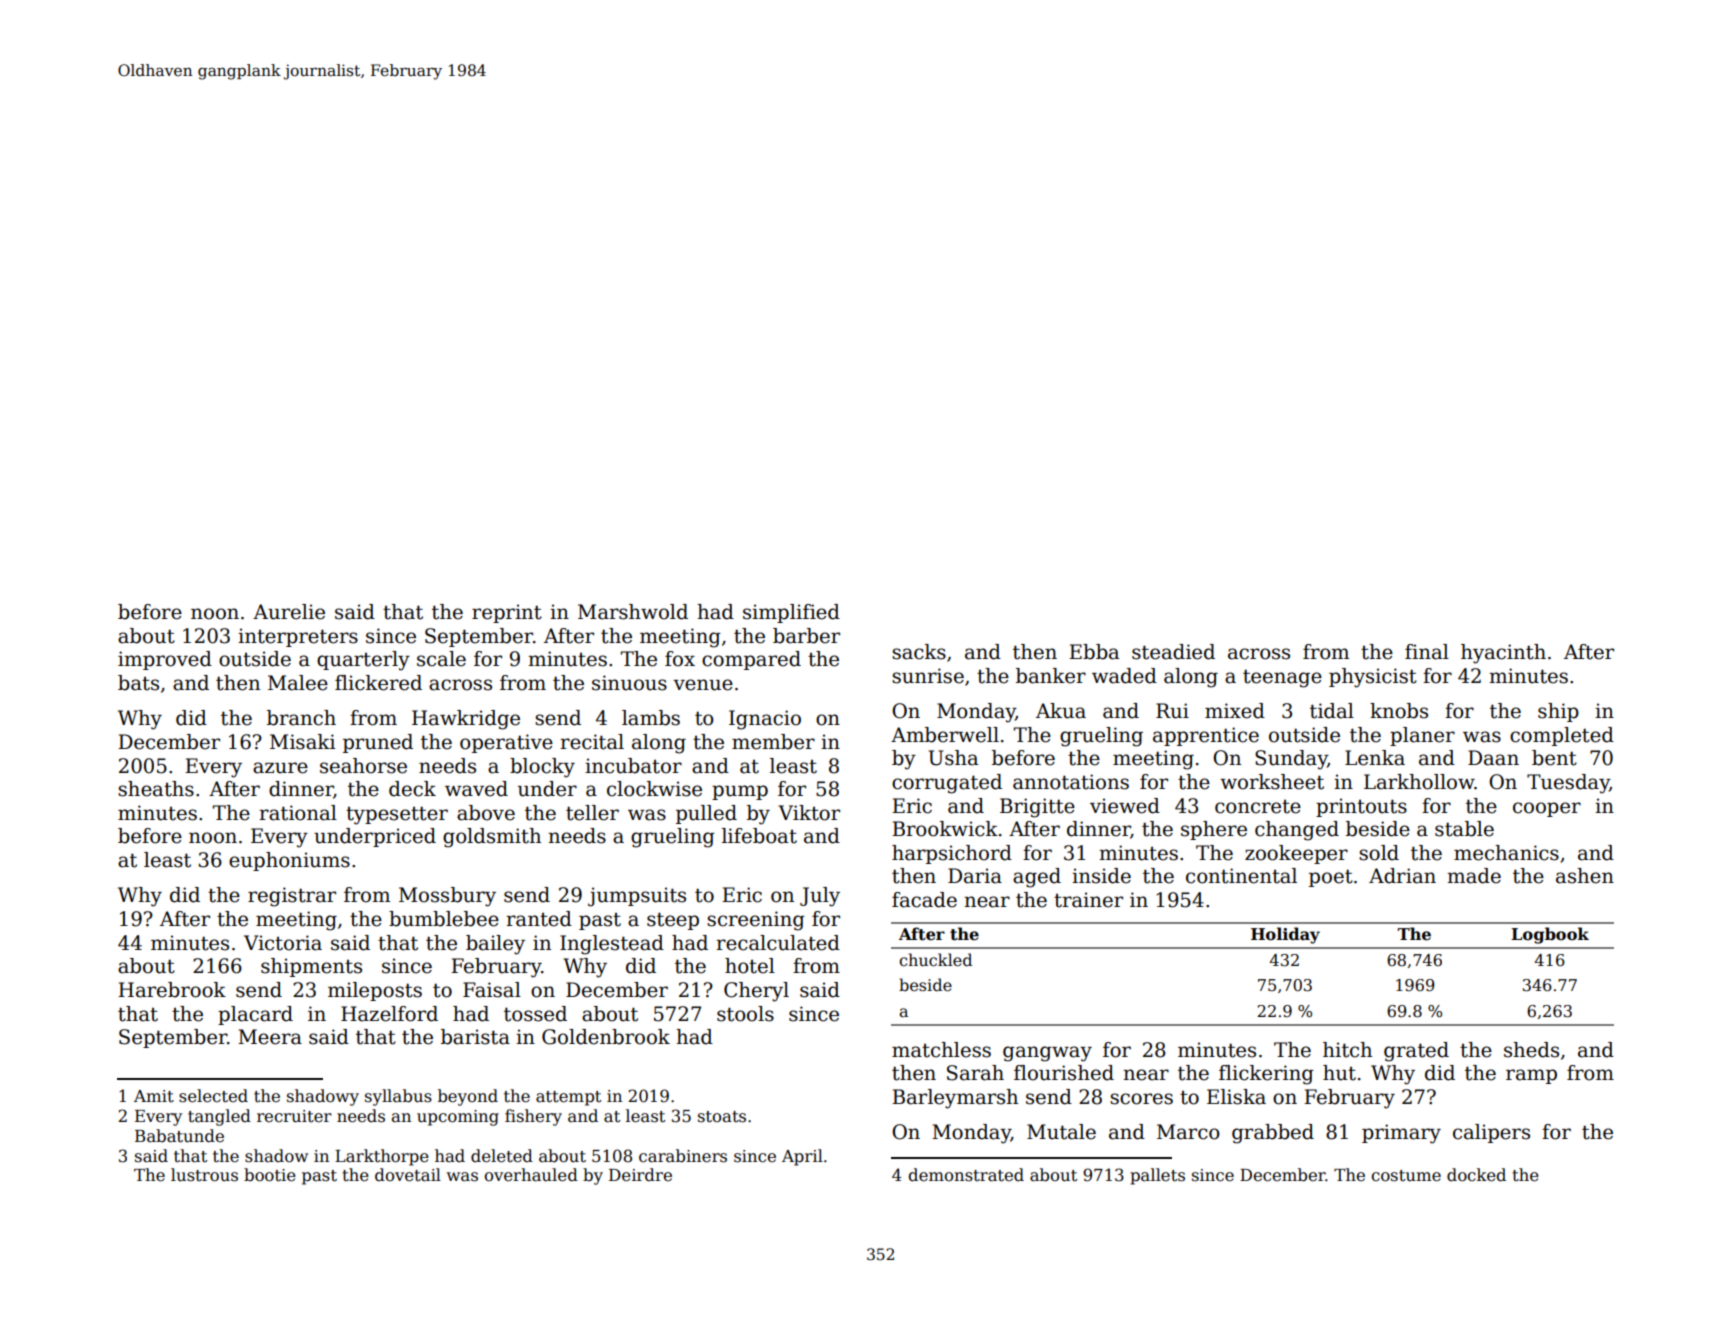 The width and height of the screenshot is (1732, 1339). I want to click on ashen, so click(1585, 876).
